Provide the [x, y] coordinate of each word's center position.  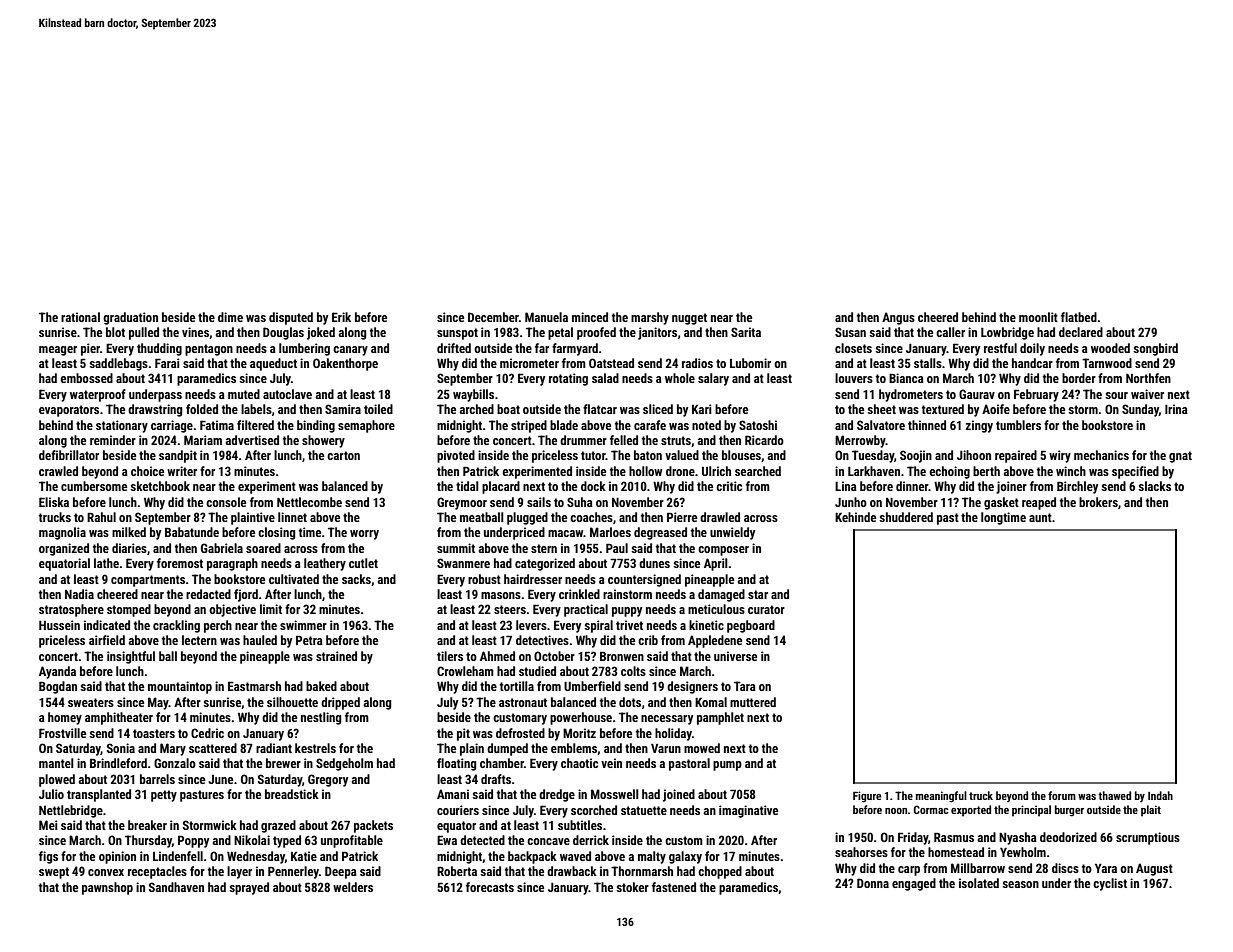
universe [735, 656]
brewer [283, 763]
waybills [473, 395]
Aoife [996, 409]
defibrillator [69, 455]
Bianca [906, 378]
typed [287, 841]
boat [508, 409]
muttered [753, 702]
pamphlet [720, 718]
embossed [86, 378]
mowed [702, 748]
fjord [246, 595]
